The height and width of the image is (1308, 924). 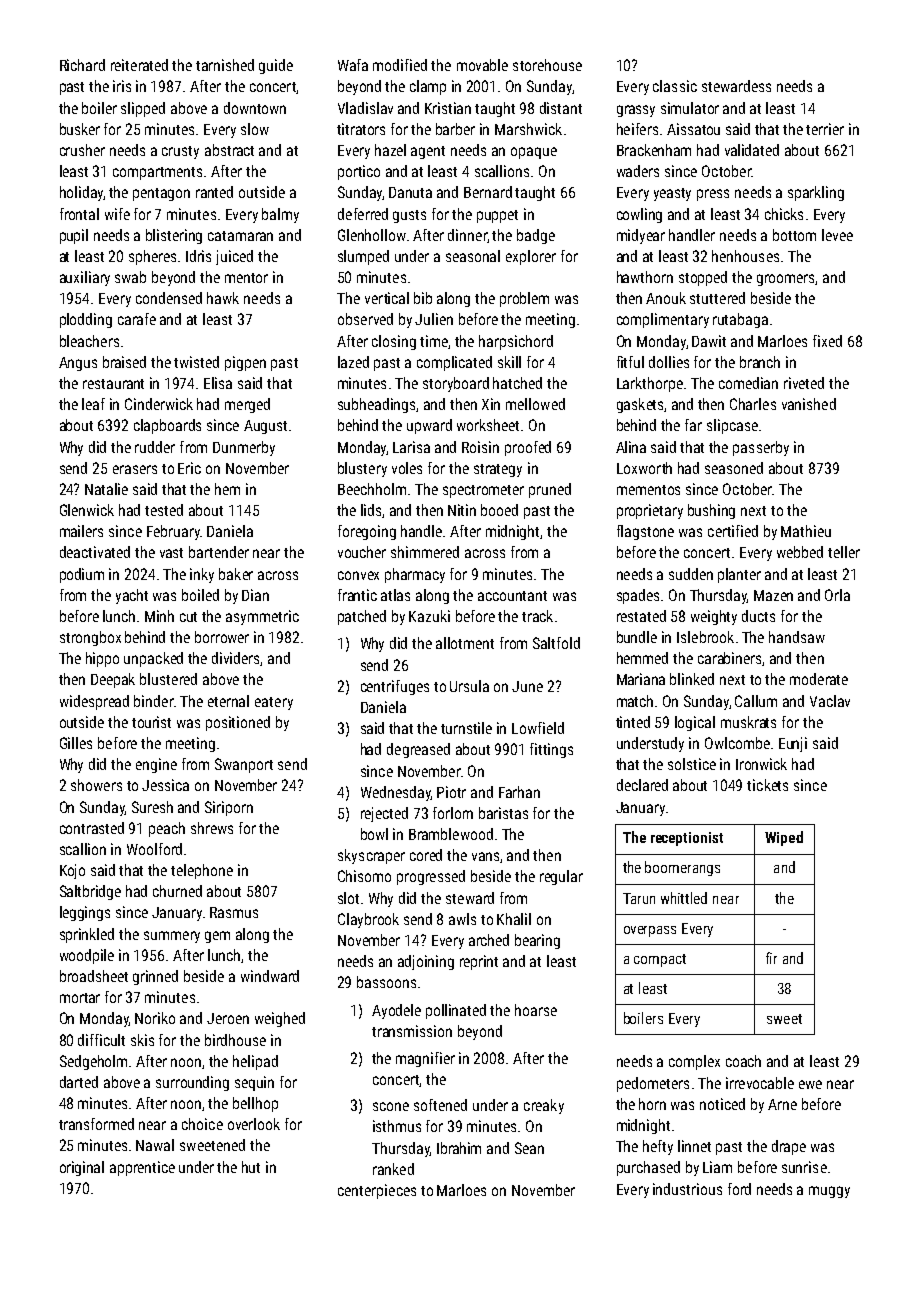 I want to click on handsaw, so click(x=797, y=637).
